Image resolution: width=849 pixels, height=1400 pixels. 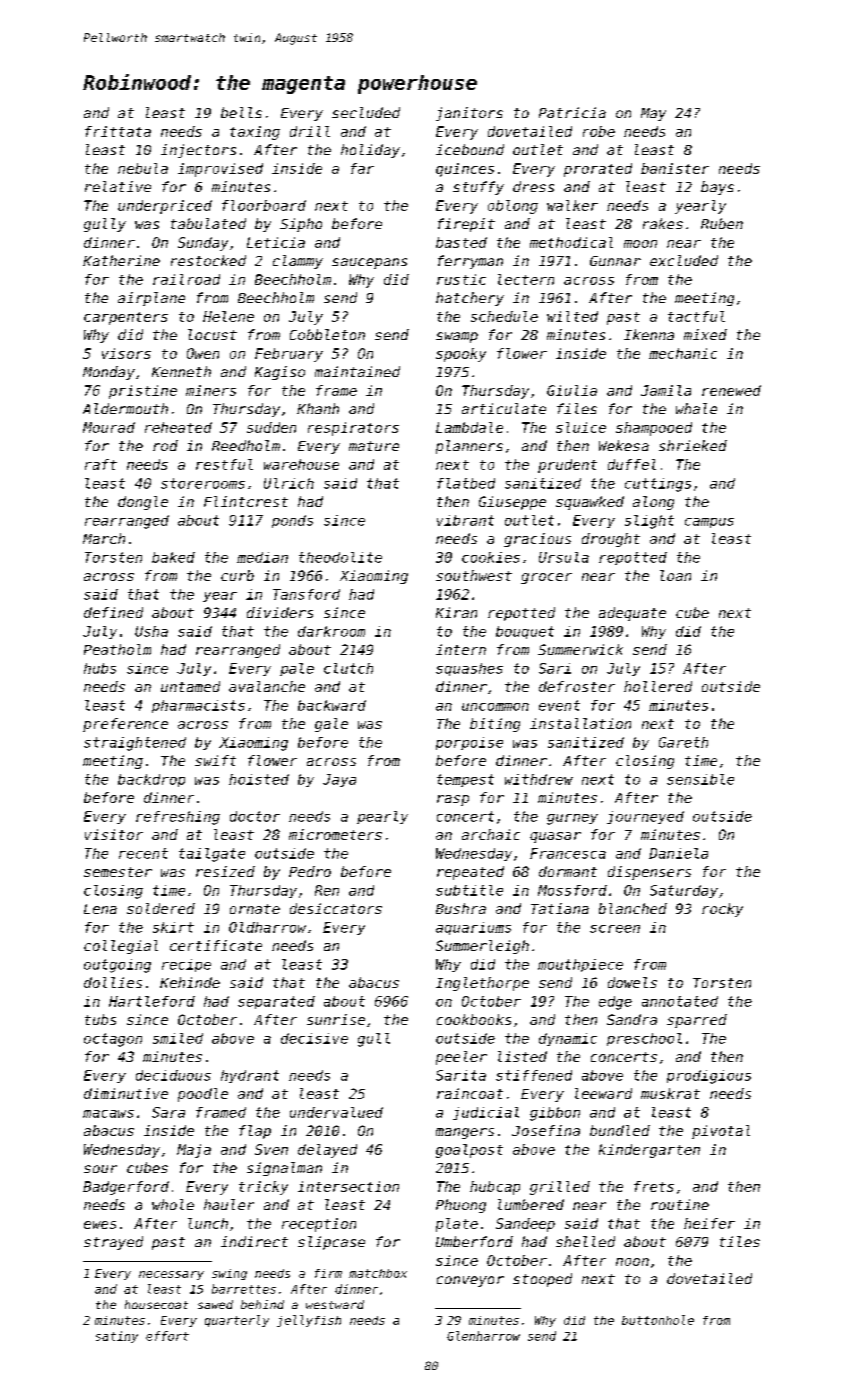 What do you see at coordinates (114, 834) in the image?
I see `visitor` at bounding box center [114, 834].
